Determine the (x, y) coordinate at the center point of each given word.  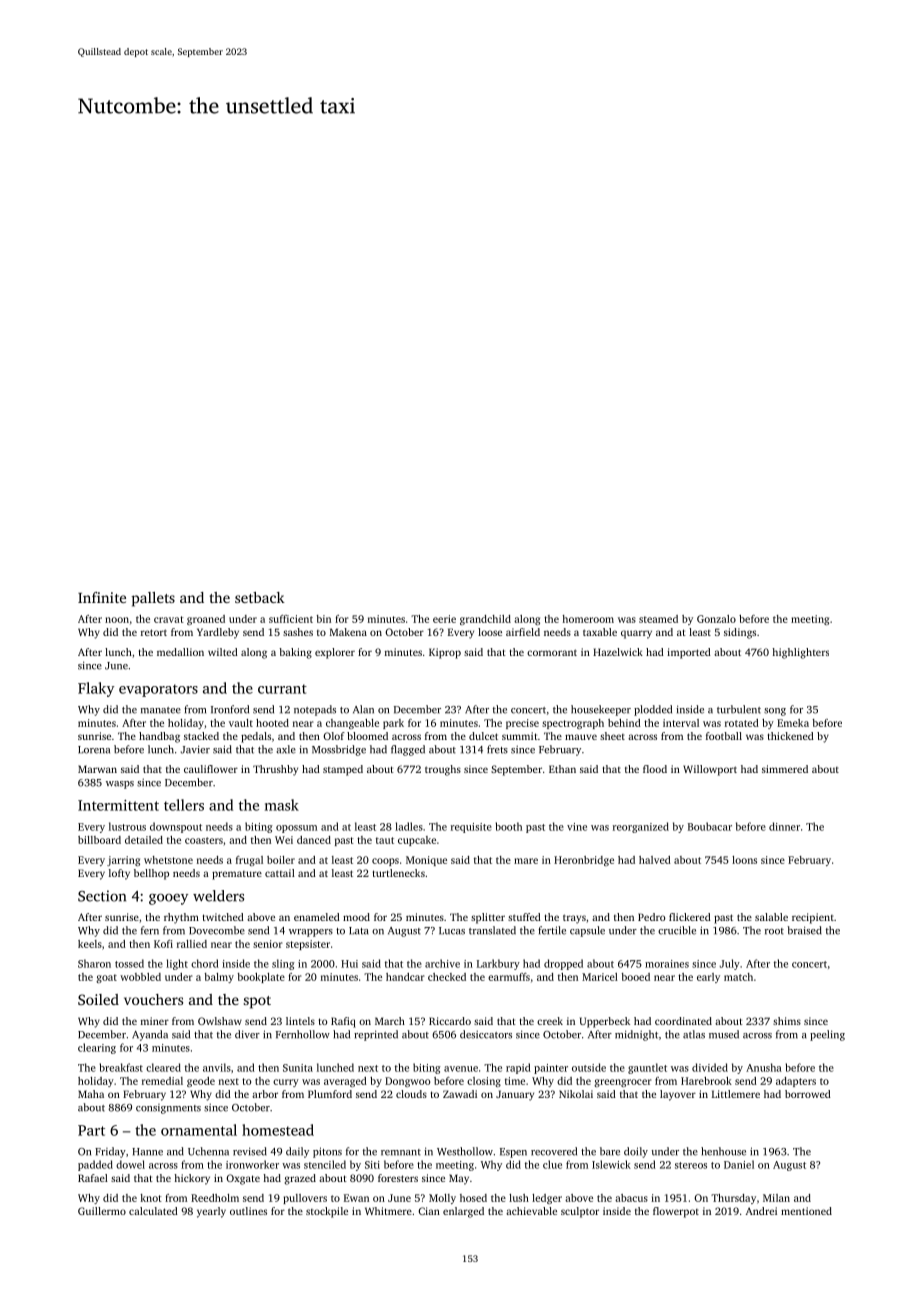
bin (323, 619)
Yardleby (218, 633)
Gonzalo (716, 619)
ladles (409, 826)
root (774, 931)
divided (710, 1067)
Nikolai (576, 1094)
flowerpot (676, 1212)
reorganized (641, 827)
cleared (163, 1067)
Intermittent (118, 805)
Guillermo (102, 1211)
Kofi (163, 944)
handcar (405, 977)
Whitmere (388, 1211)
